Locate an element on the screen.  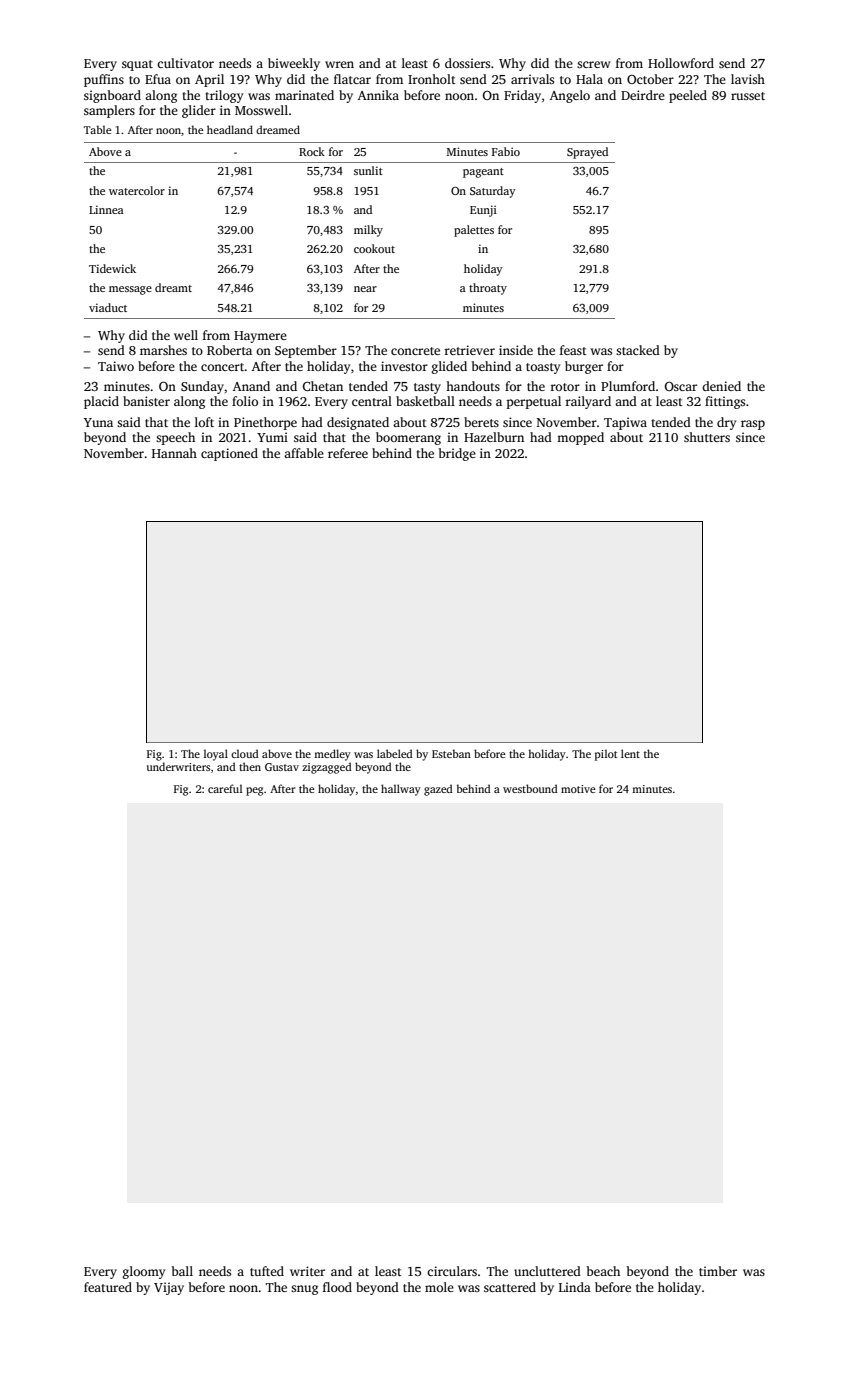
referee is located at coordinates (348, 453).
